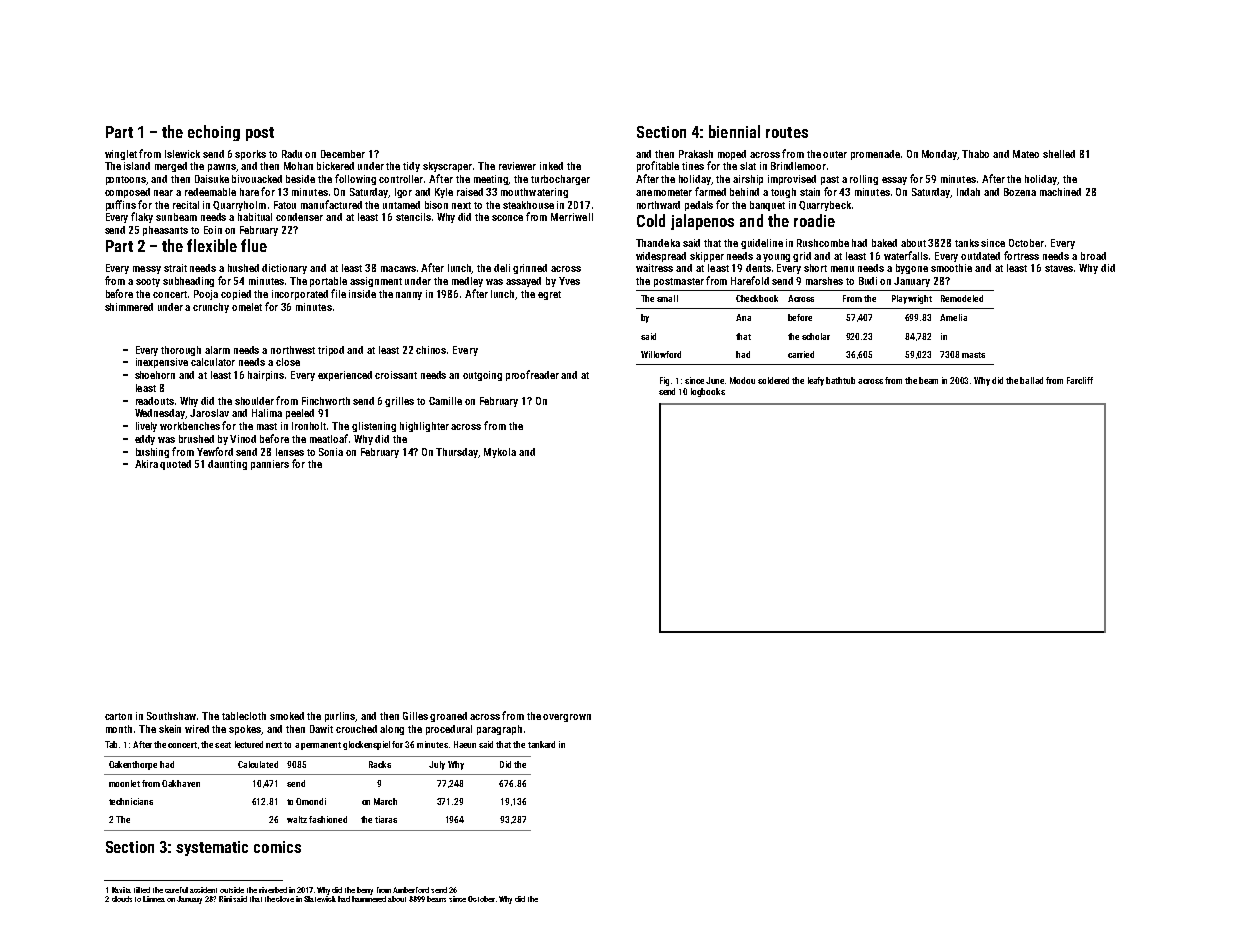 The image size is (1233, 952). I want to click on rolling, so click(864, 180).
